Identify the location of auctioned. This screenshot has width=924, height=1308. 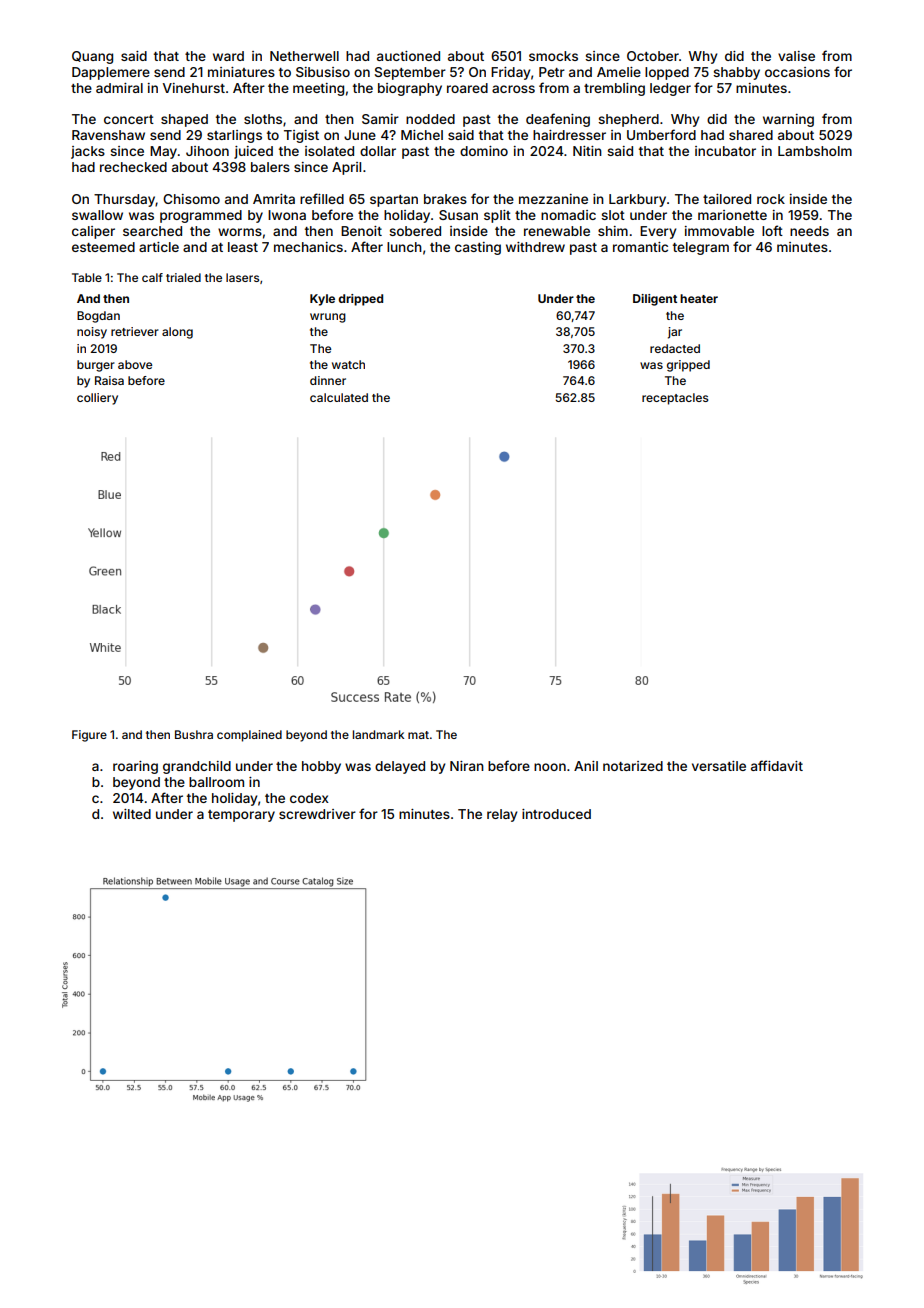
(408, 56).
